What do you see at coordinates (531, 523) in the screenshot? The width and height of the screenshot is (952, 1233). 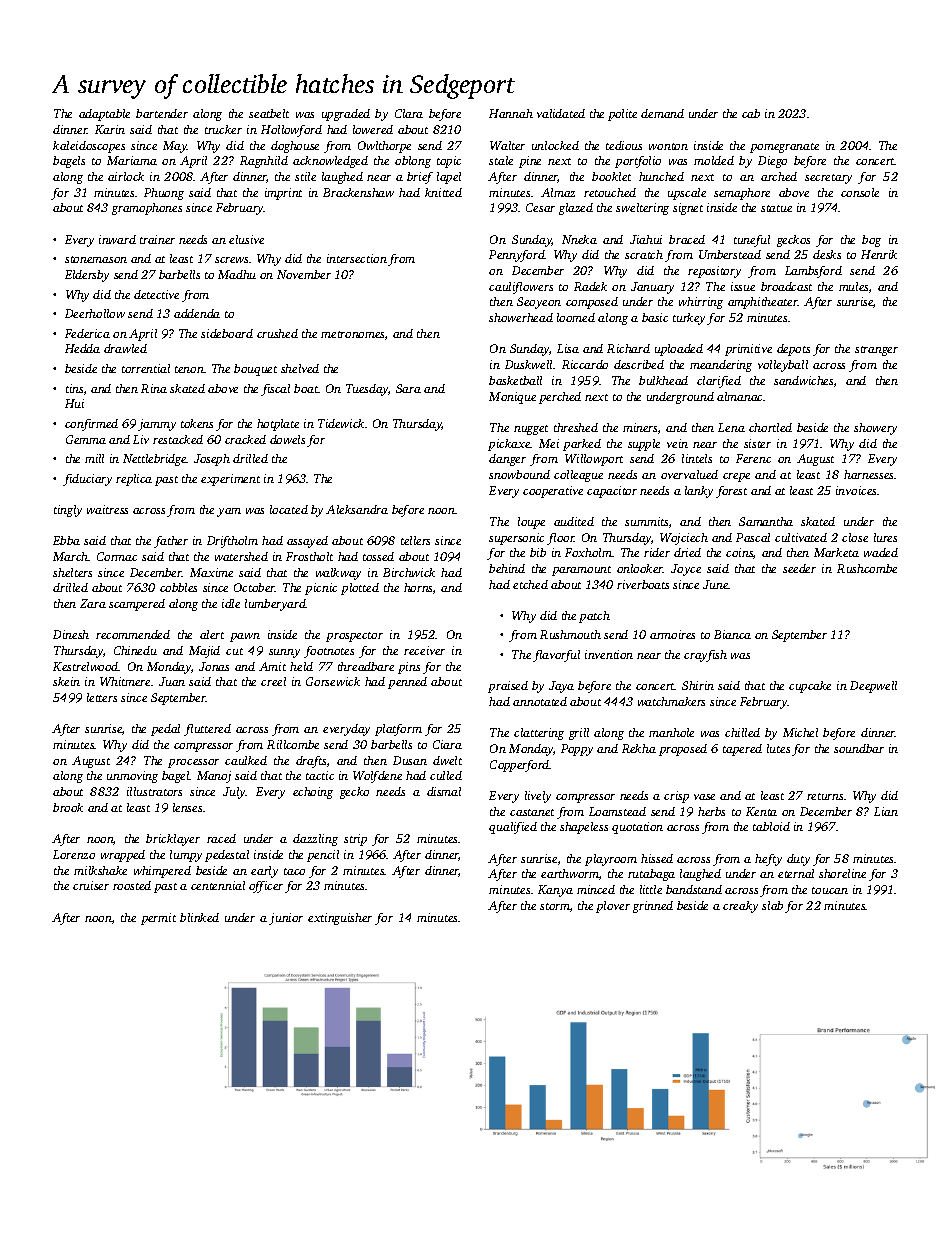 I see `loupe` at bounding box center [531, 523].
